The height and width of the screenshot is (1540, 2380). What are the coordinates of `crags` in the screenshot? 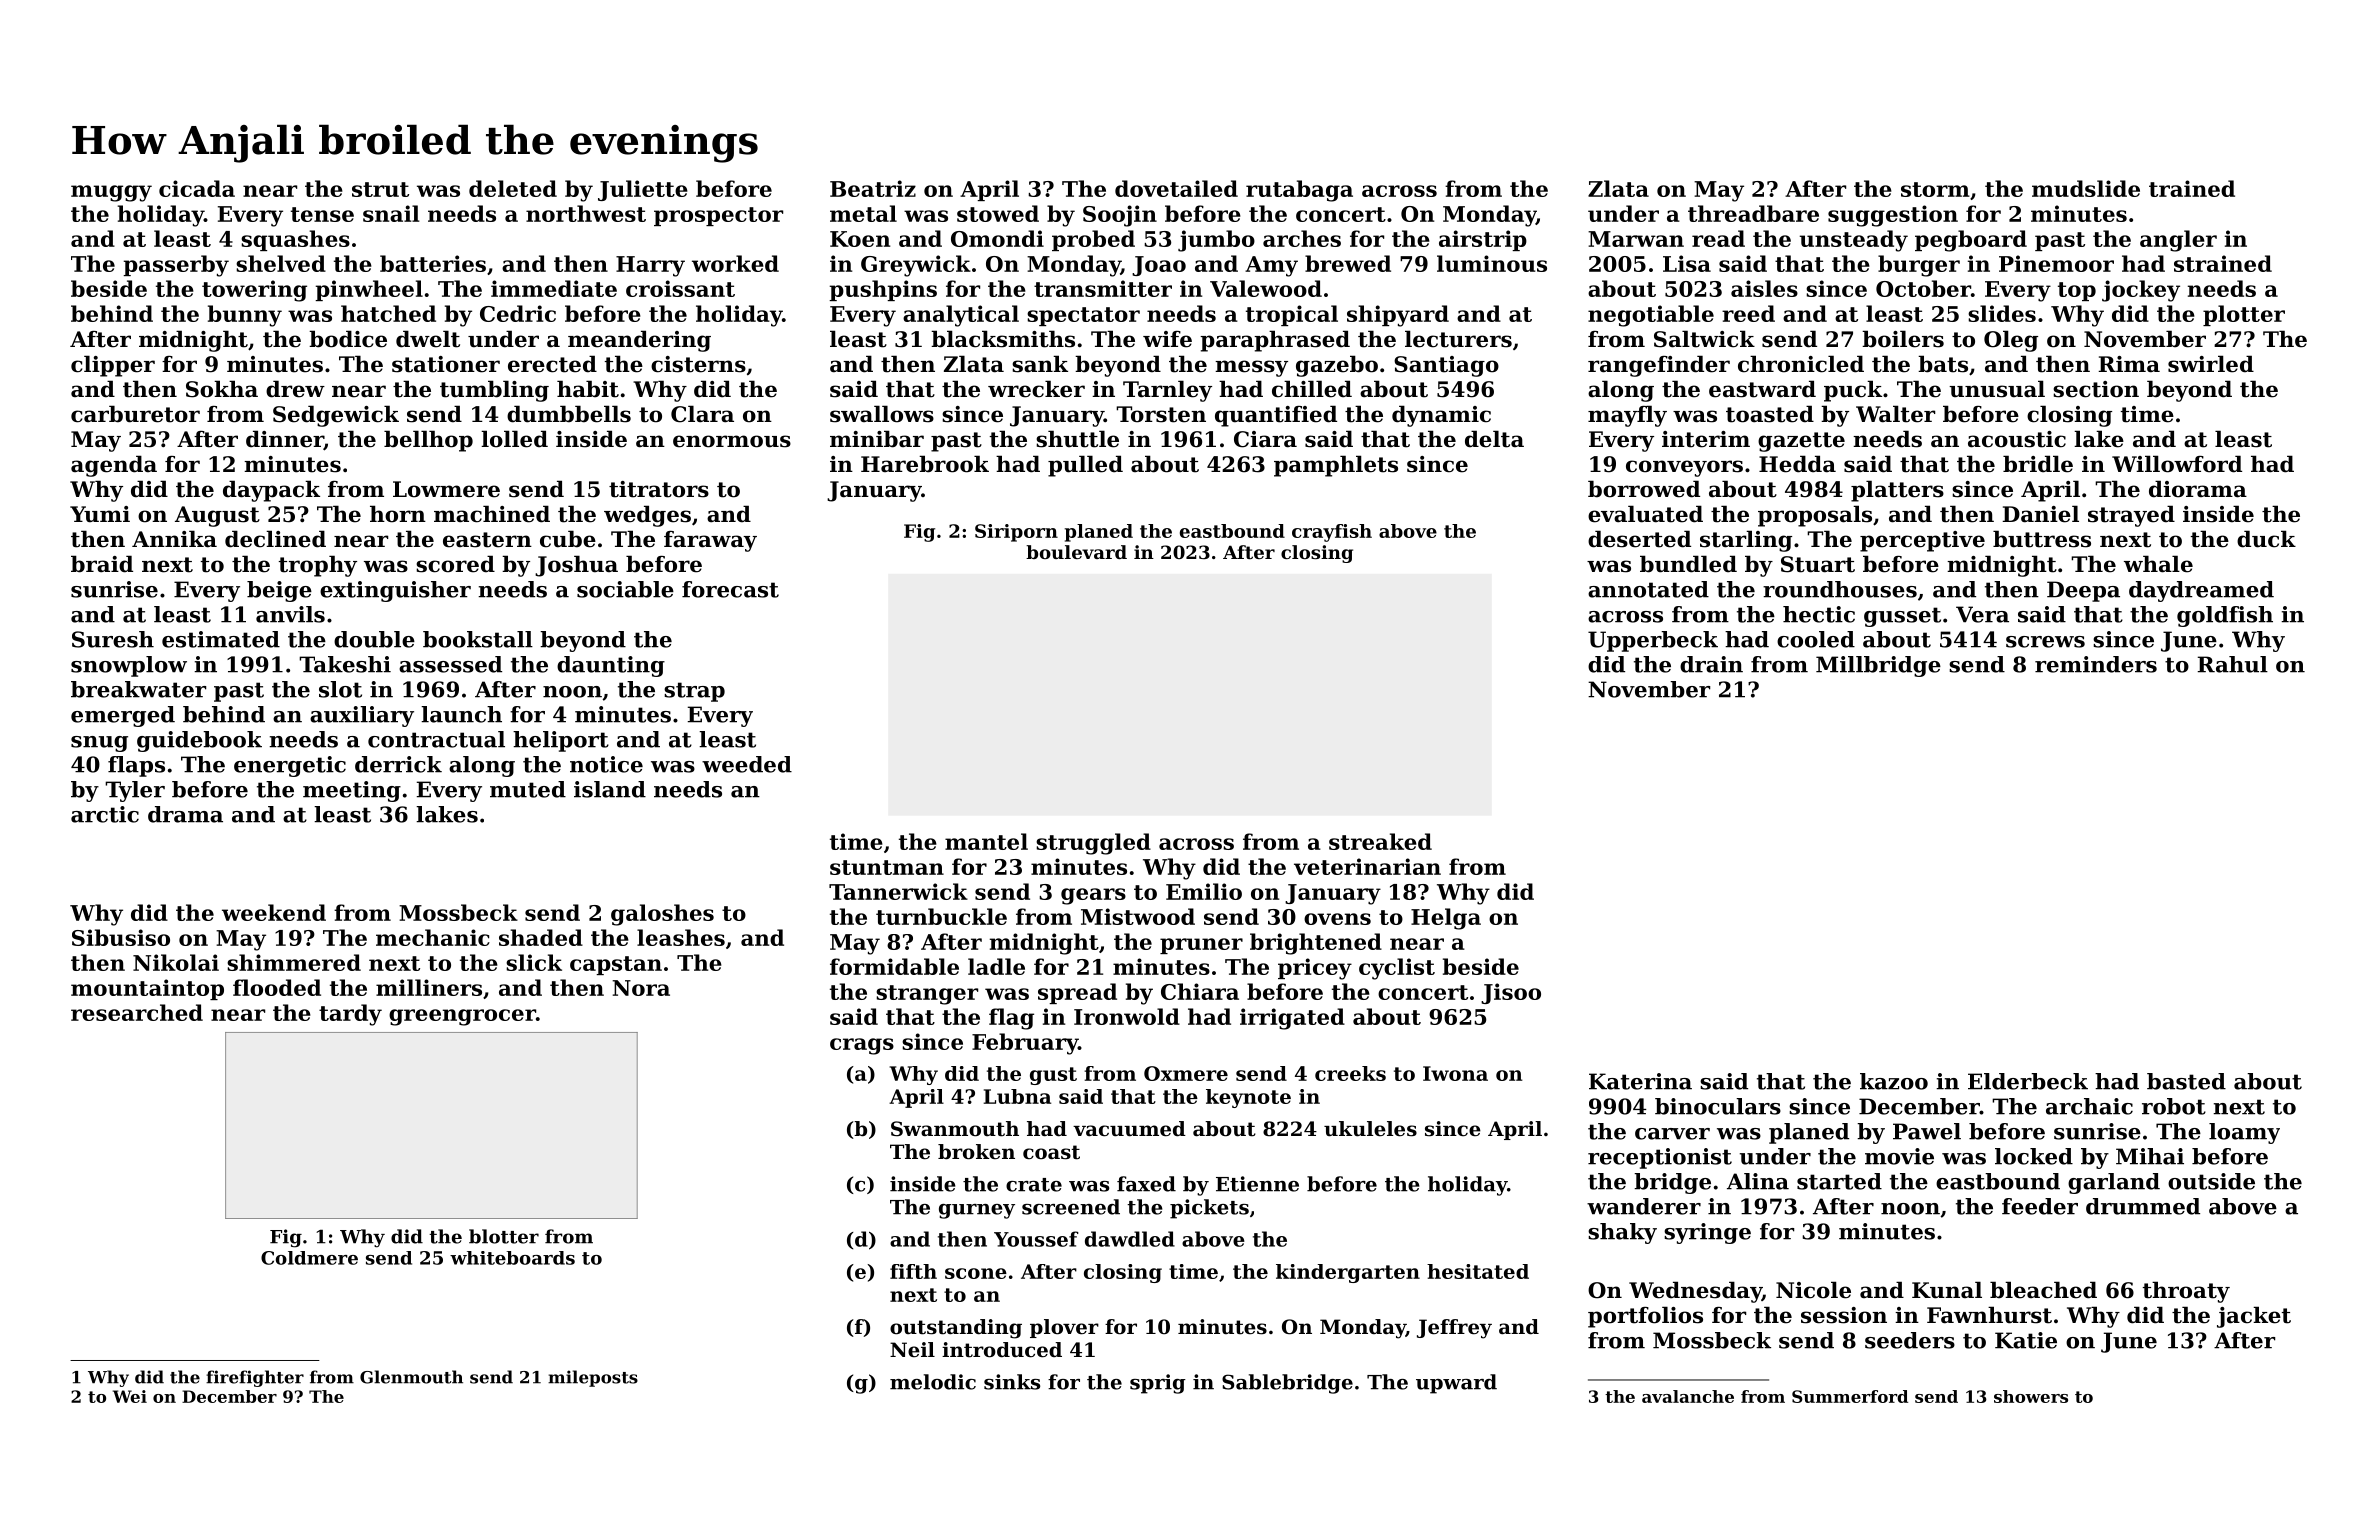 It's located at (862, 1046).
